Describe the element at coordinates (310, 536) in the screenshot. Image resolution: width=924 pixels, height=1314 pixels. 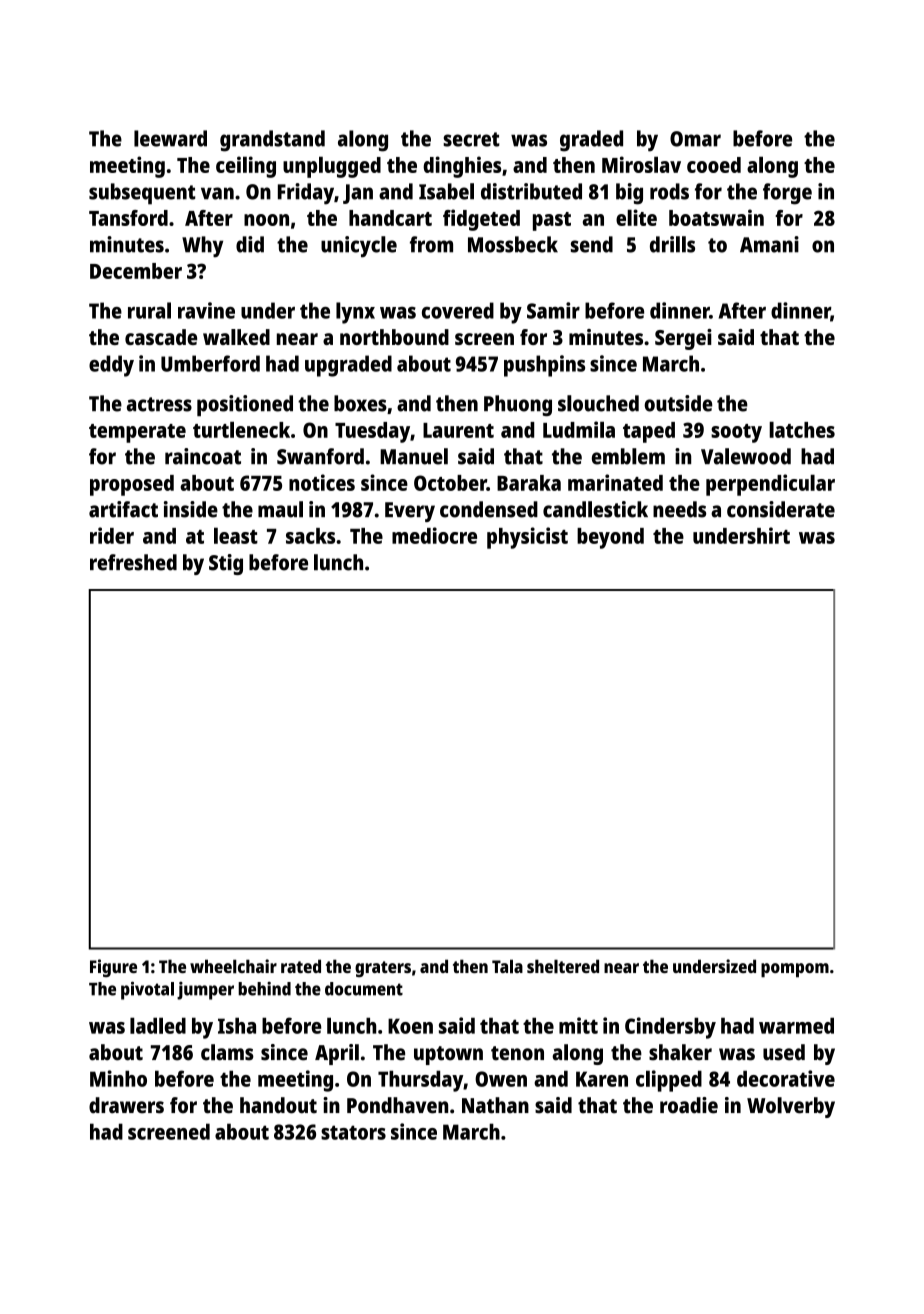
I see `sacks` at that location.
